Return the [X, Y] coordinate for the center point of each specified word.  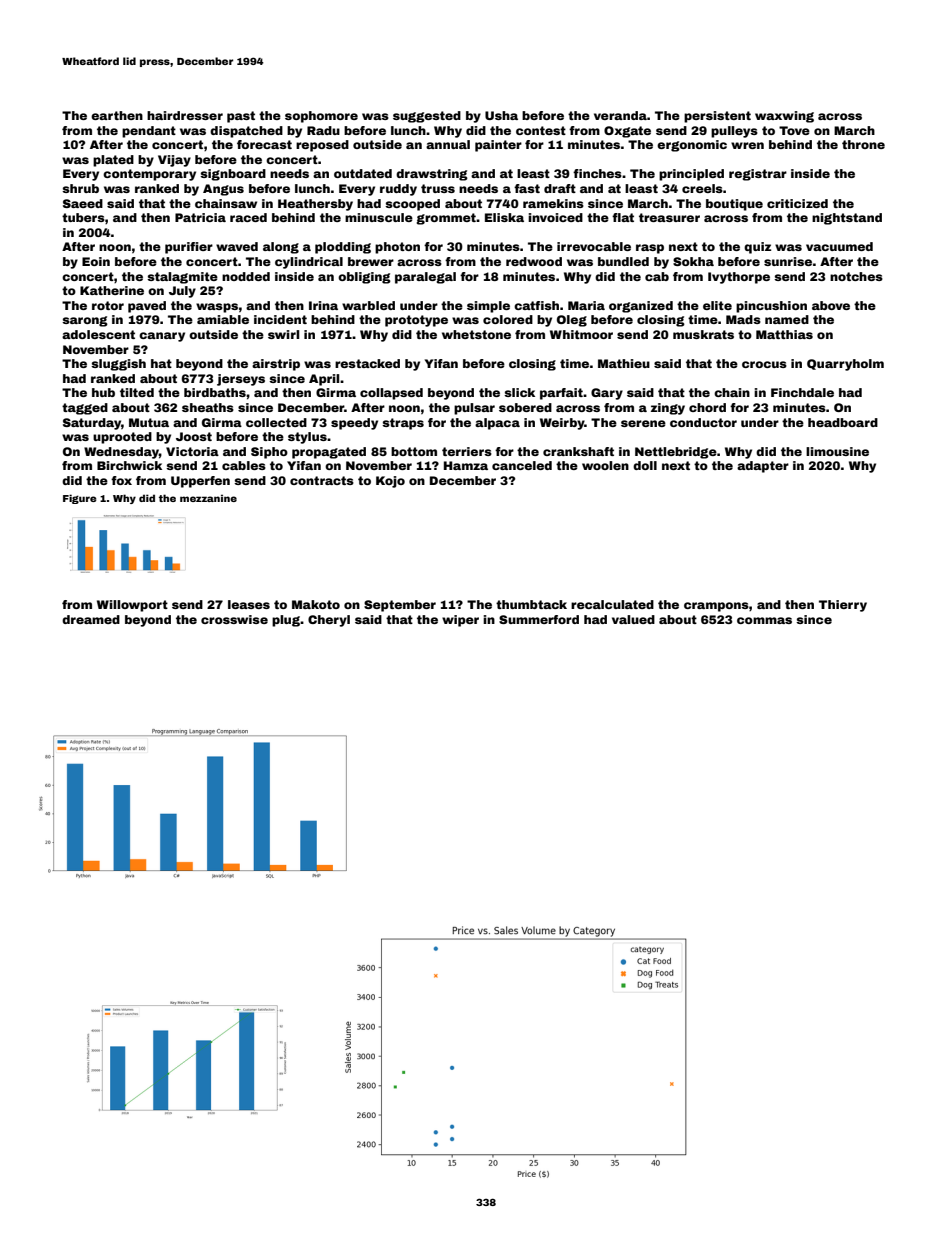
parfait [561, 394]
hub [103, 392]
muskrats [703, 334]
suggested [427, 117]
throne [863, 144]
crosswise [234, 619]
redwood [534, 261]
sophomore [321, 117]
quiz [757, 248]
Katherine [112, 290]
